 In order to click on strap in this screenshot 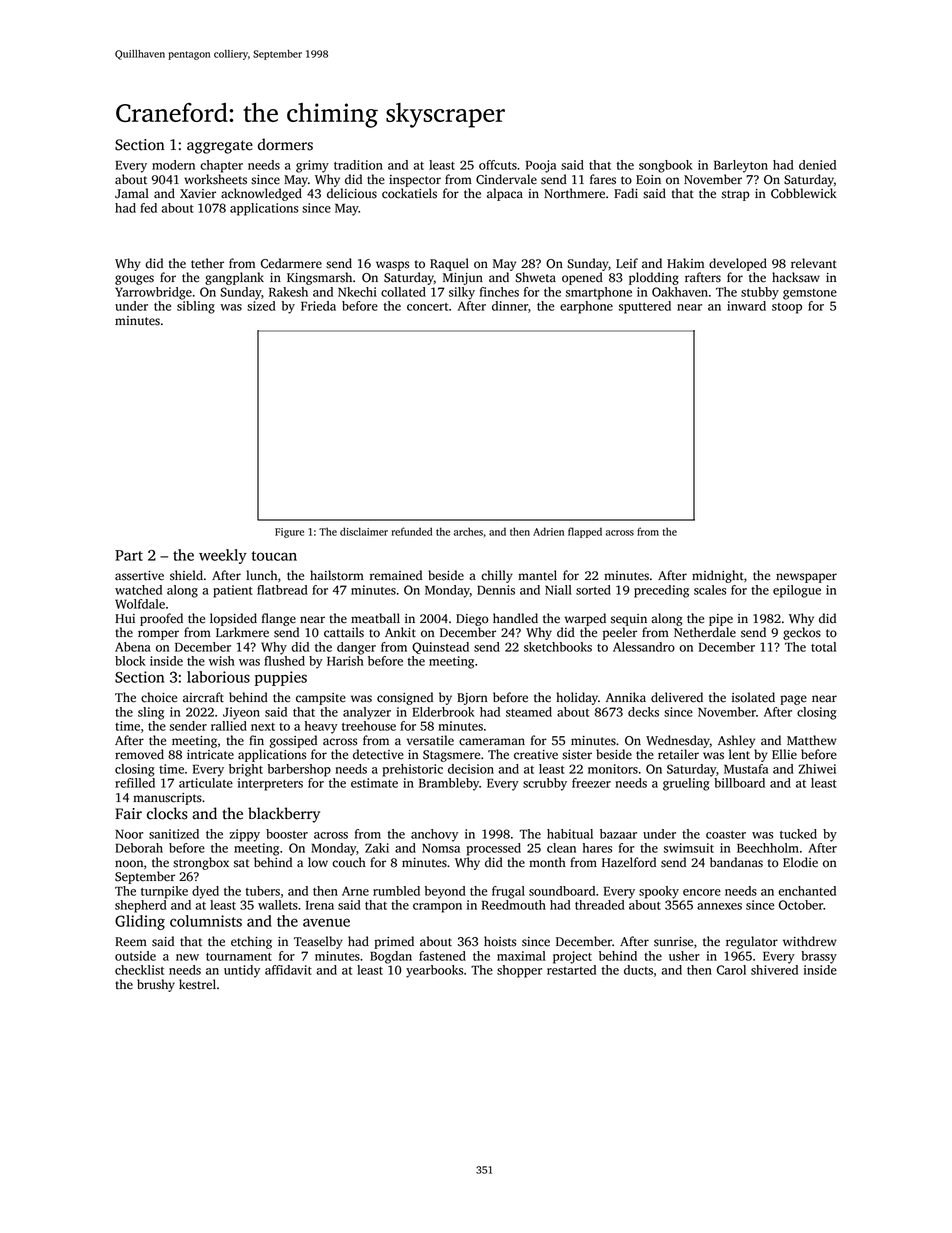, I will do `click(736, 195)`.
